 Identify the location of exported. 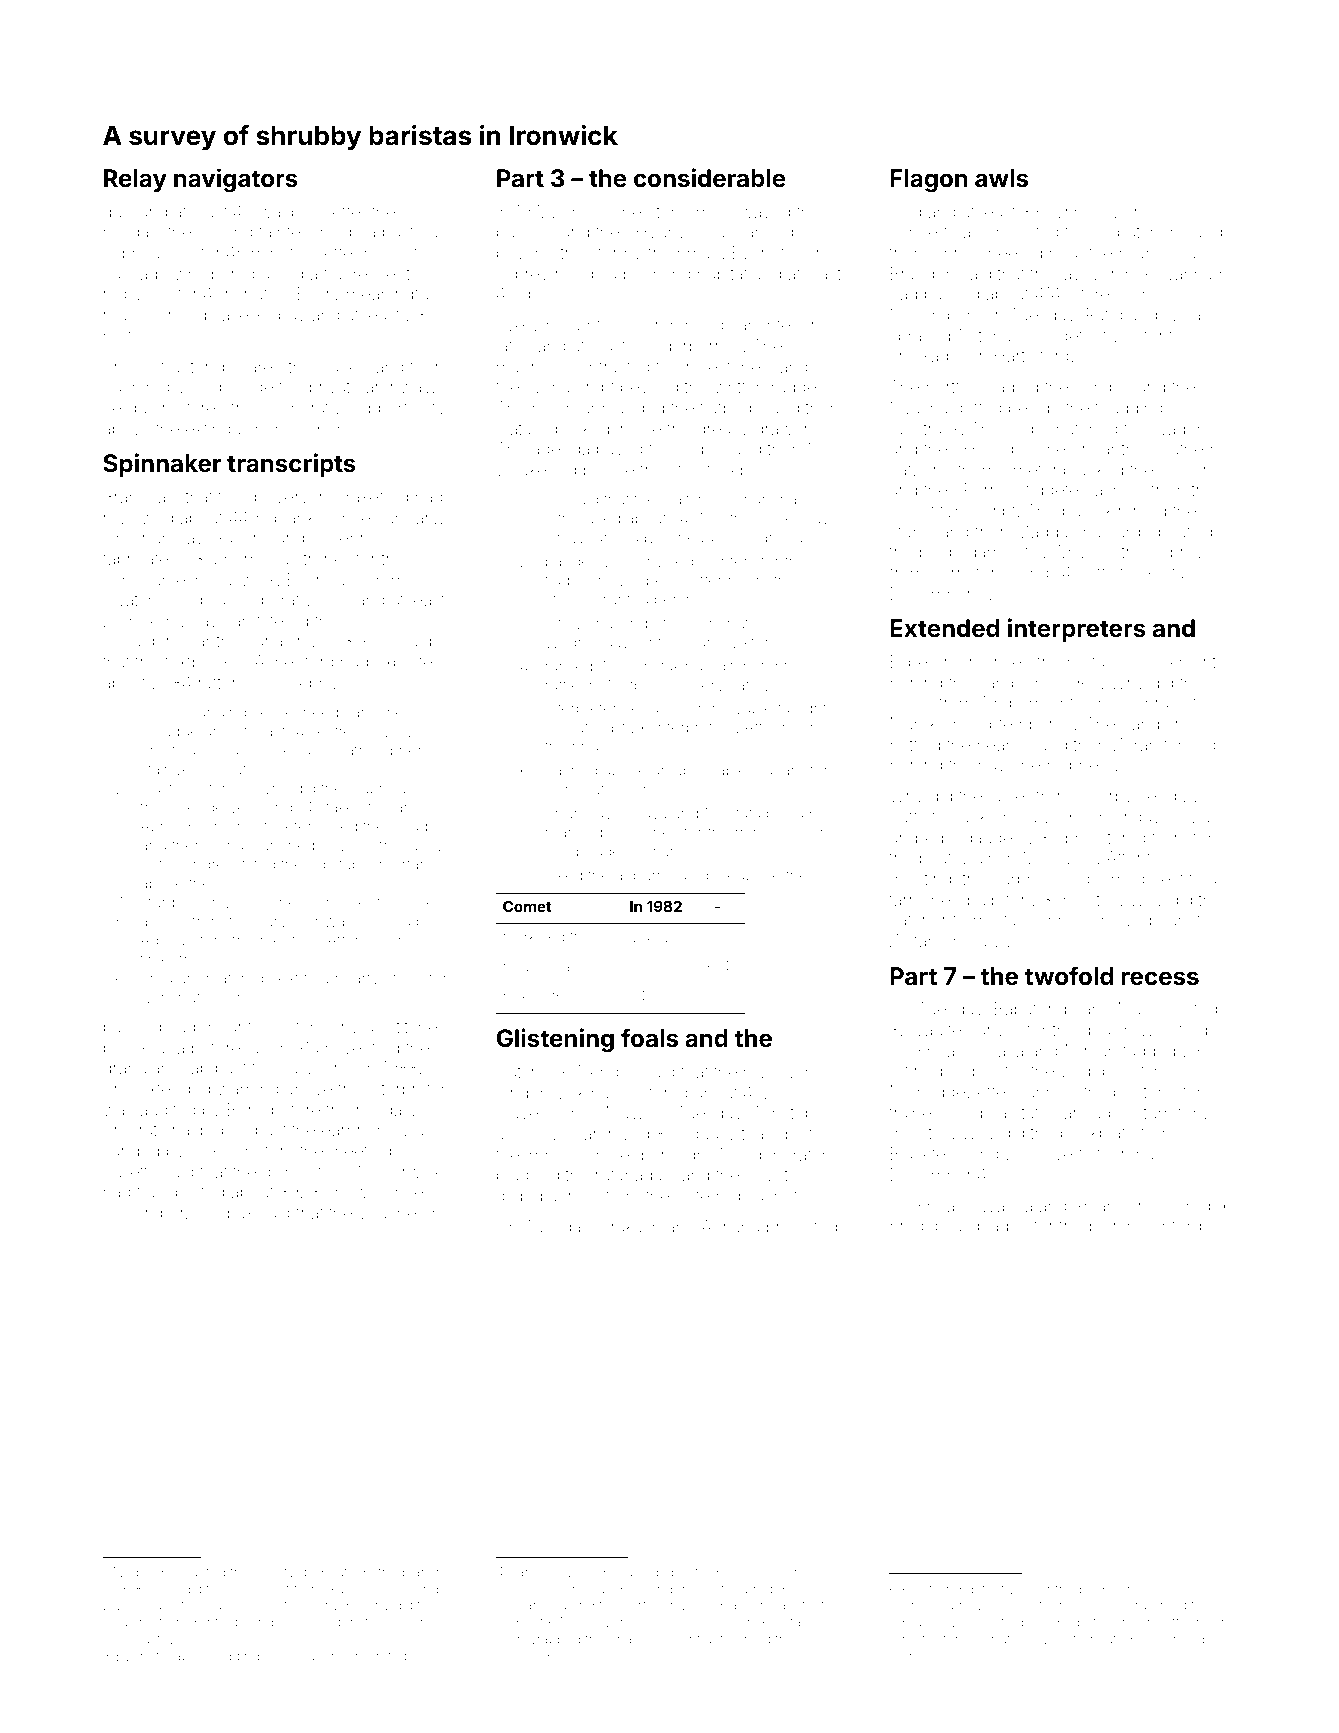
(408, 663).
